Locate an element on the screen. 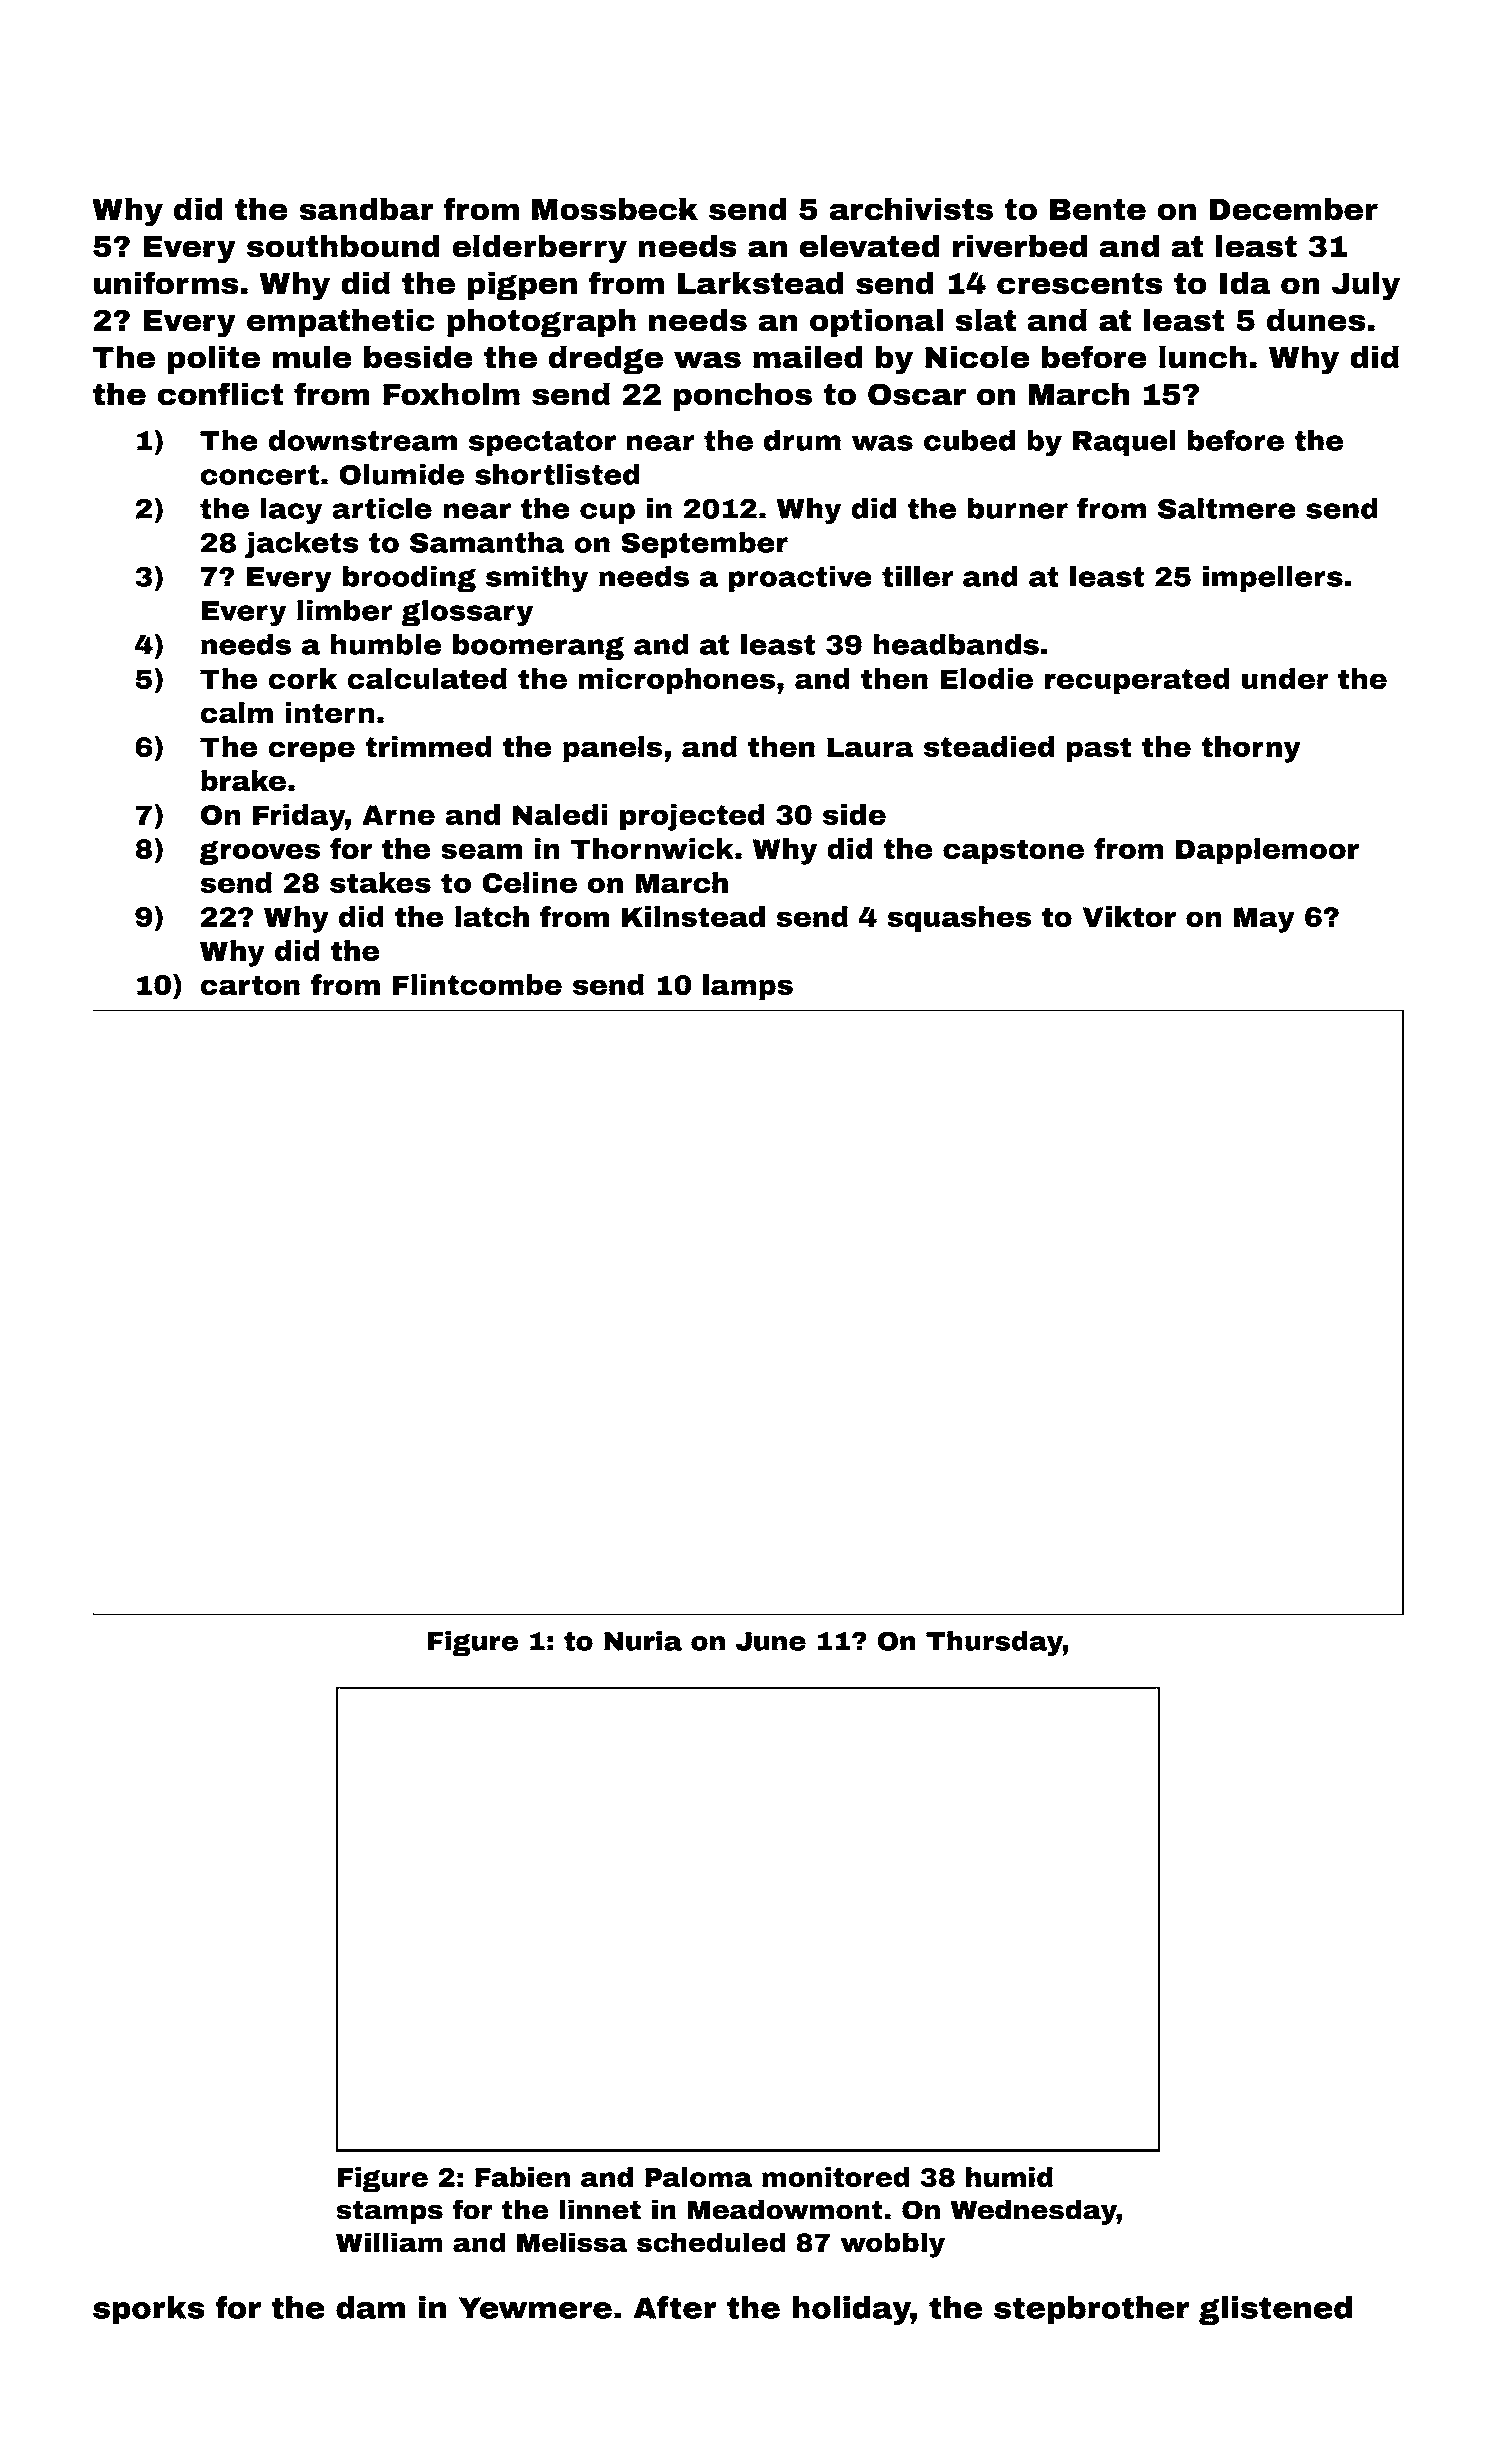 The image size is (1496, 2464). archivists is located at coordinates (911, 209).
